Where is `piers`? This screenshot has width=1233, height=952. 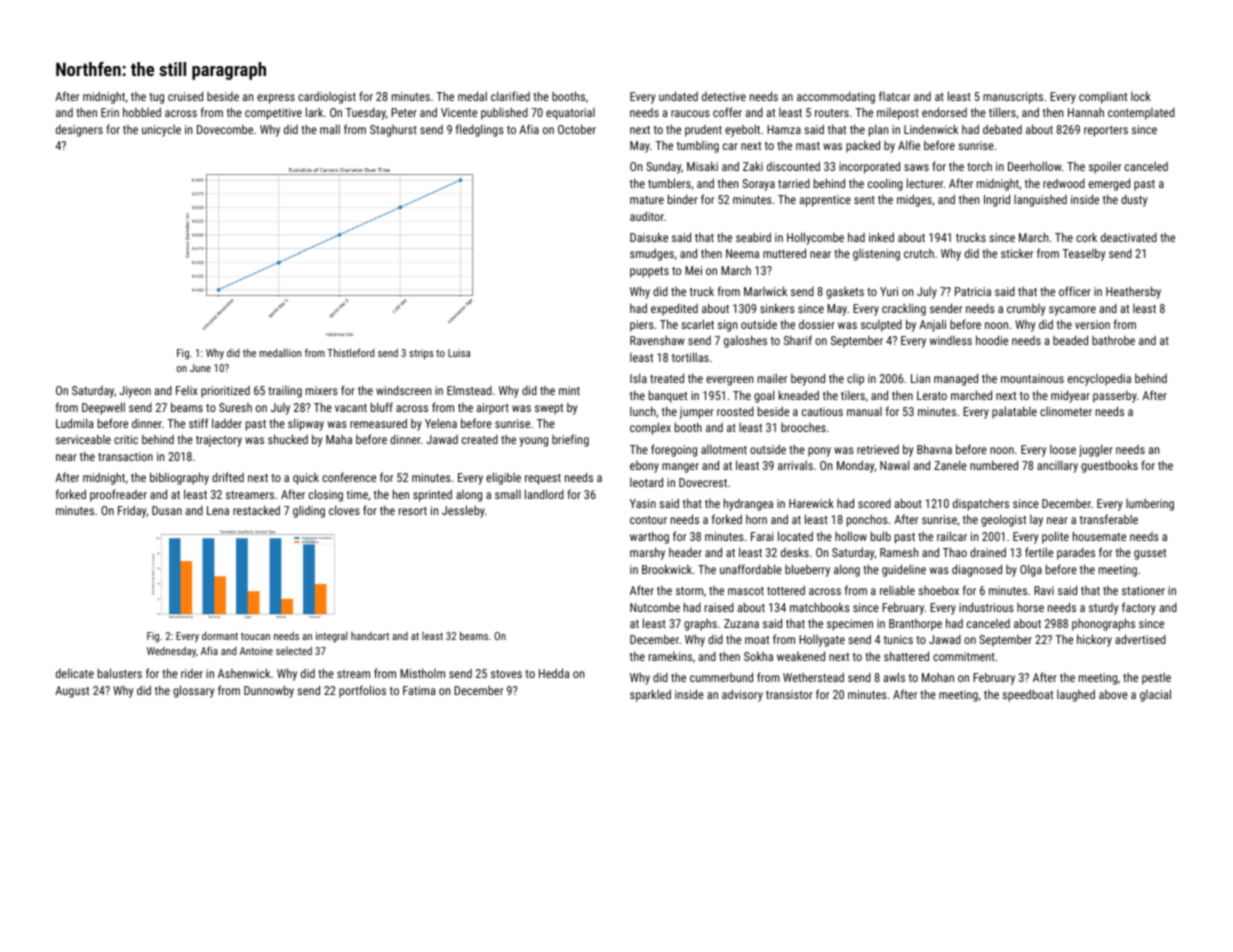 piers is located at coordinates (642, 326).
